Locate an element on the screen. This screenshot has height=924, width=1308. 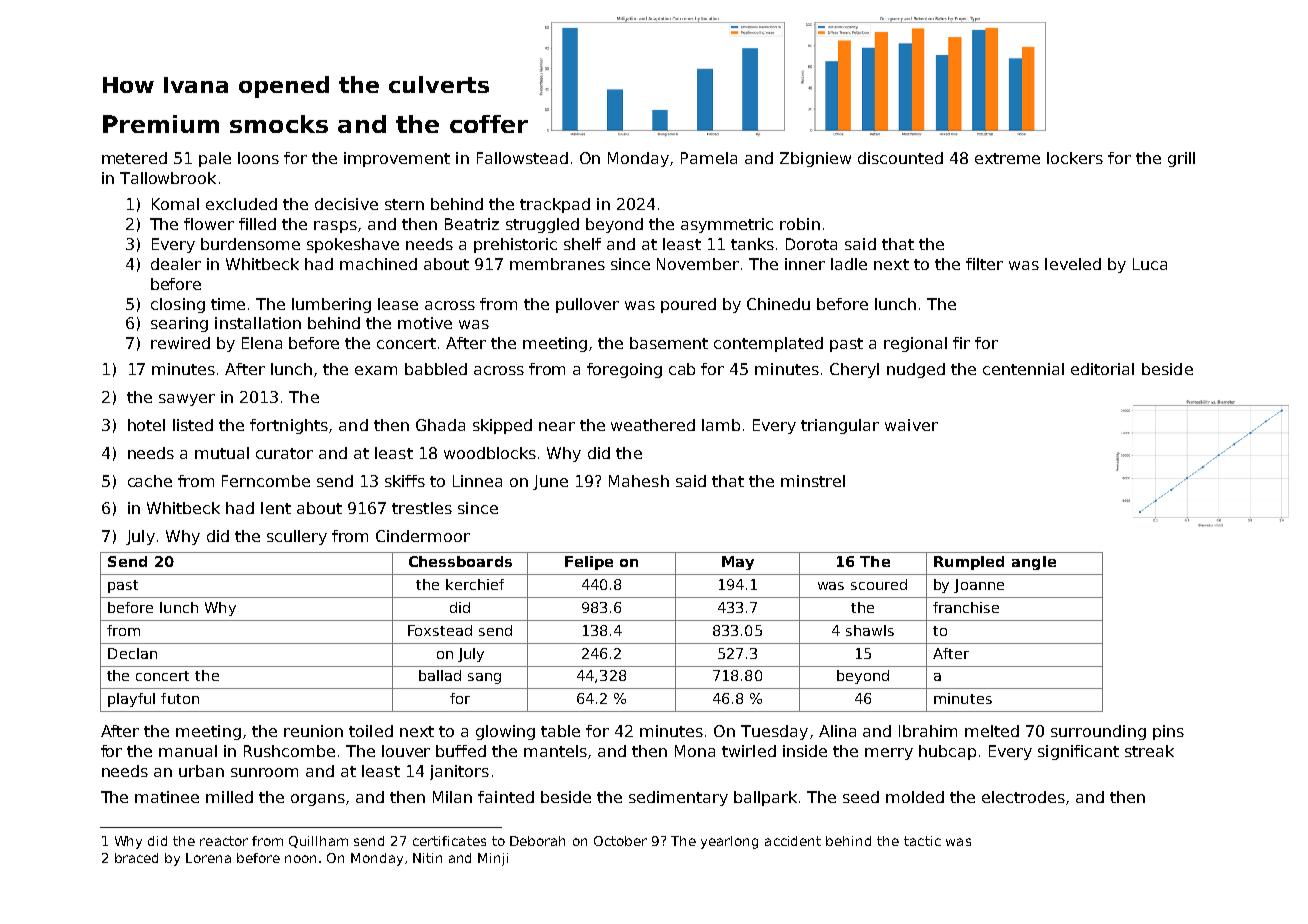
foregoing is located at coordinates (624, 370).
